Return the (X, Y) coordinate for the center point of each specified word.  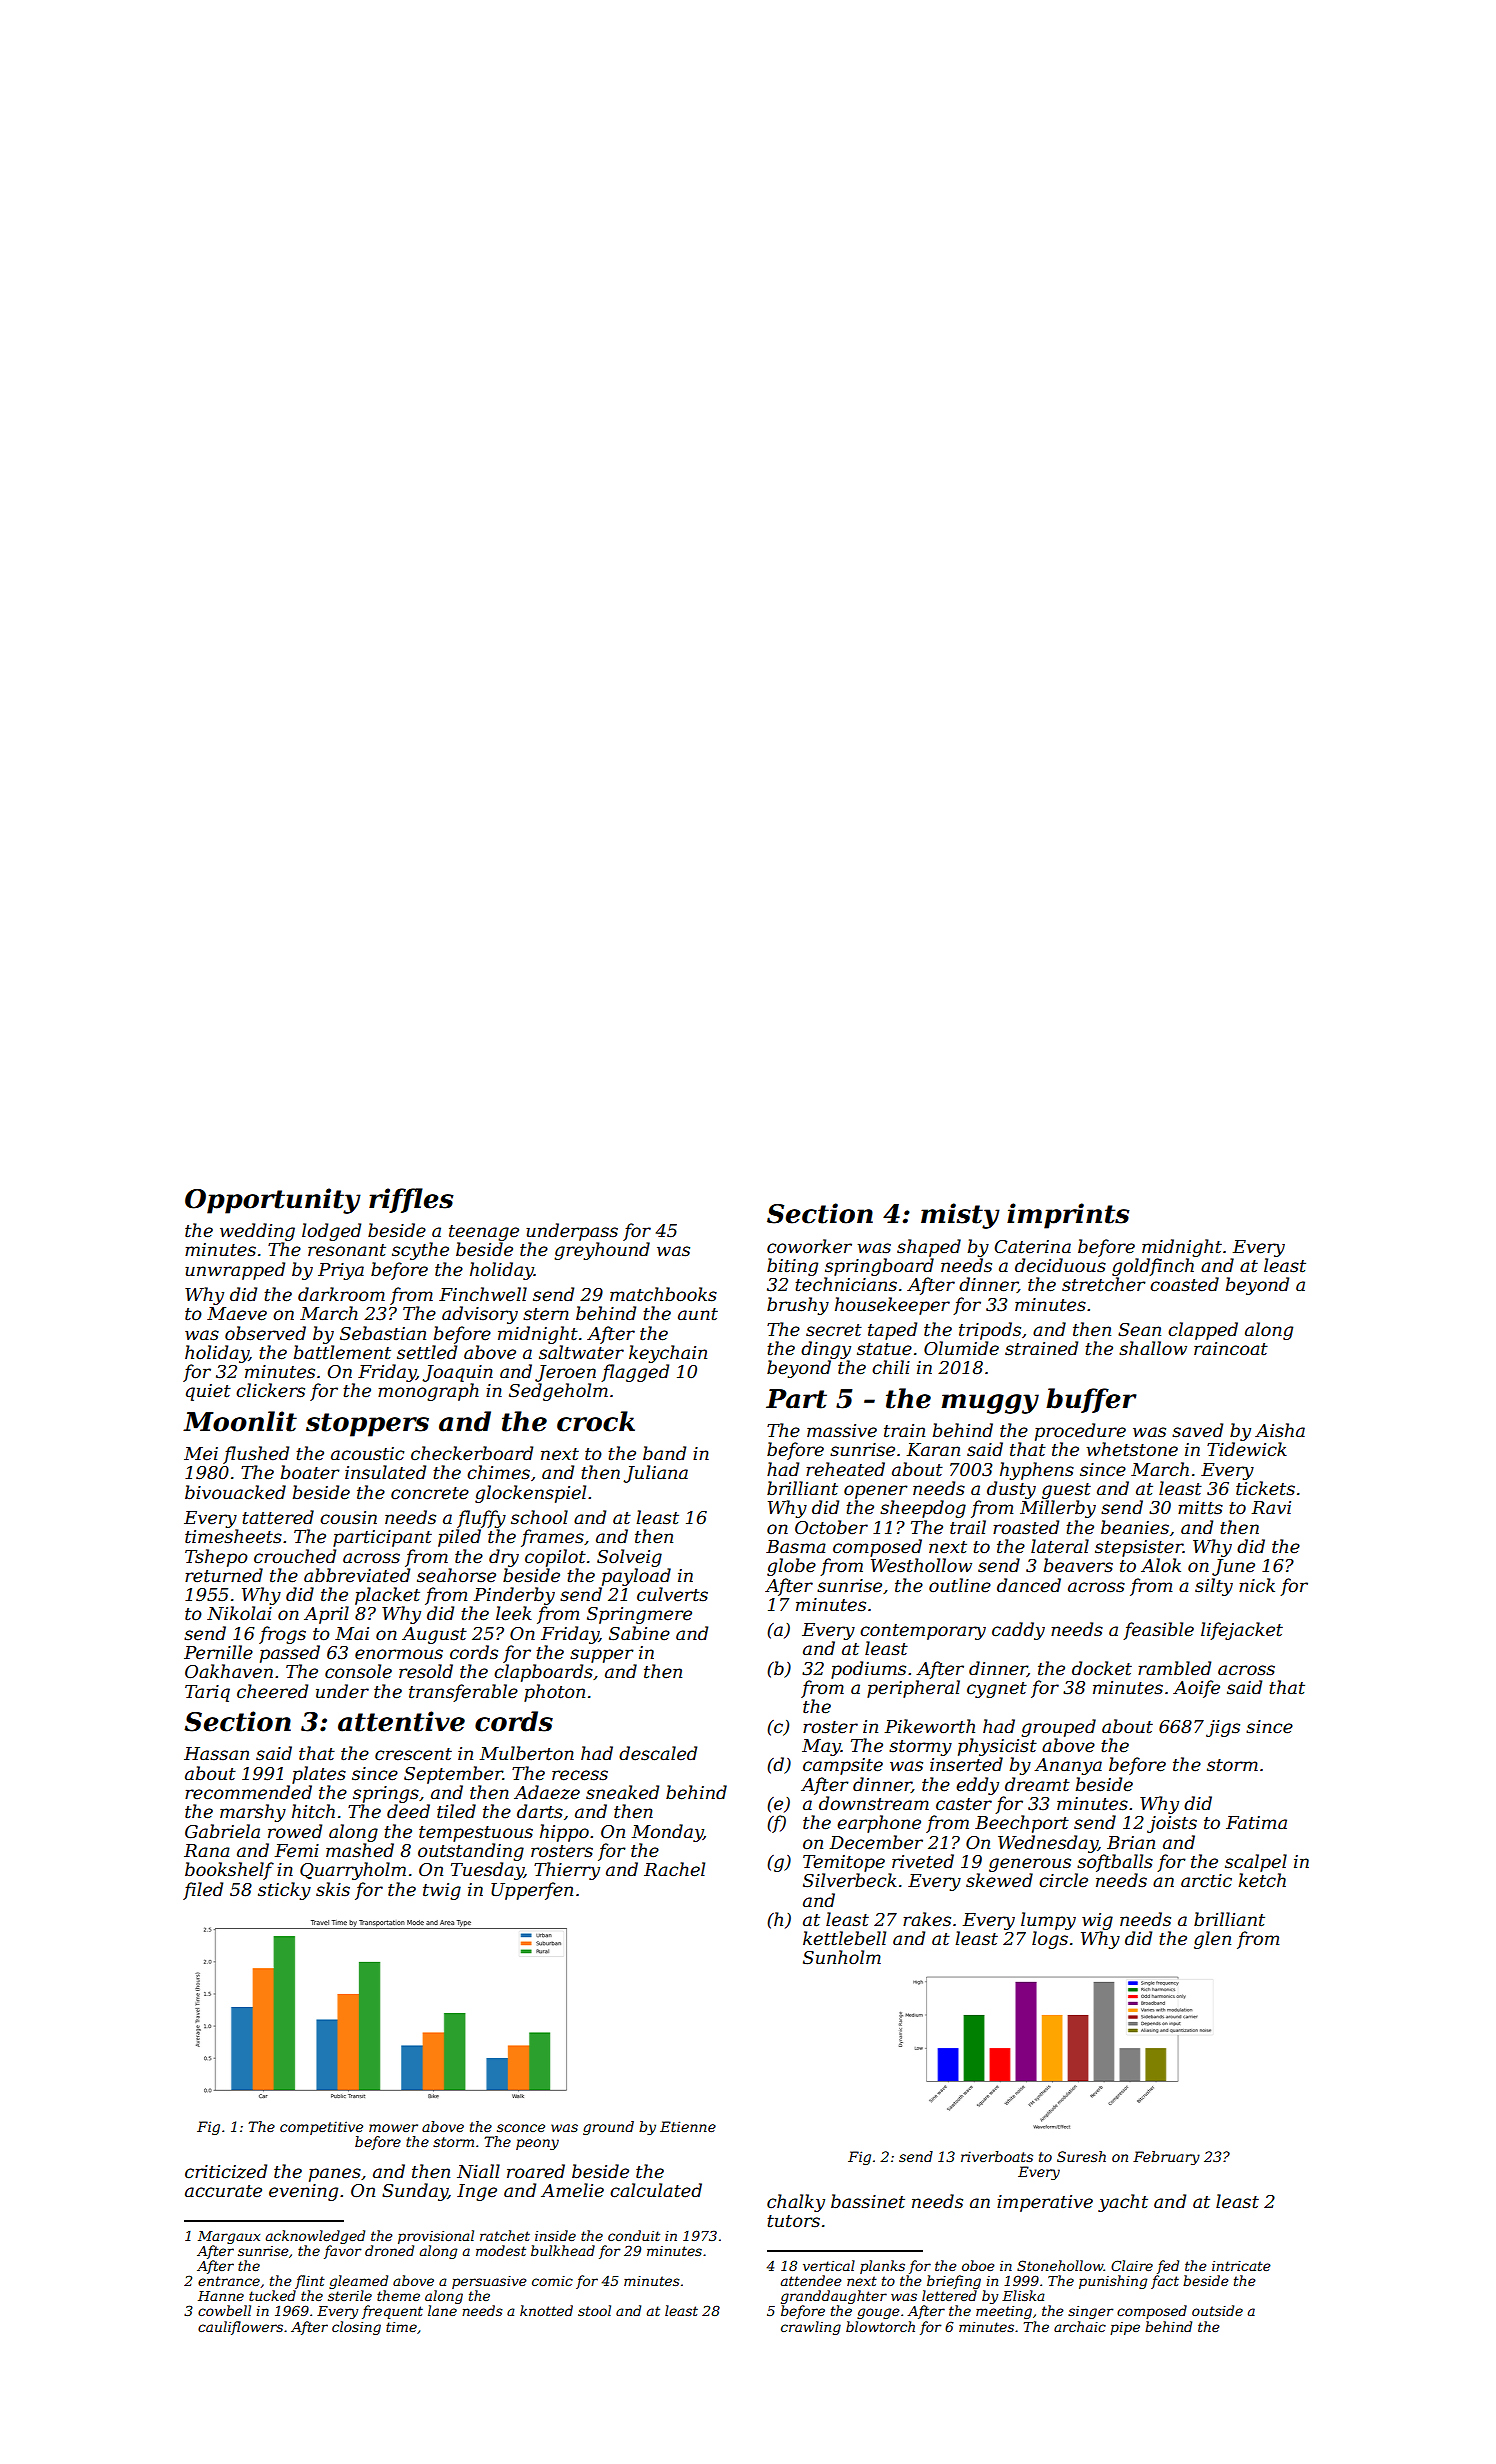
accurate (223, 2191)
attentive (401, 1721)
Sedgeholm (558, 1392)
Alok (1161, 1565)
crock (596, 1421)
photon (554, 1693)
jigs (1223, 1728)
